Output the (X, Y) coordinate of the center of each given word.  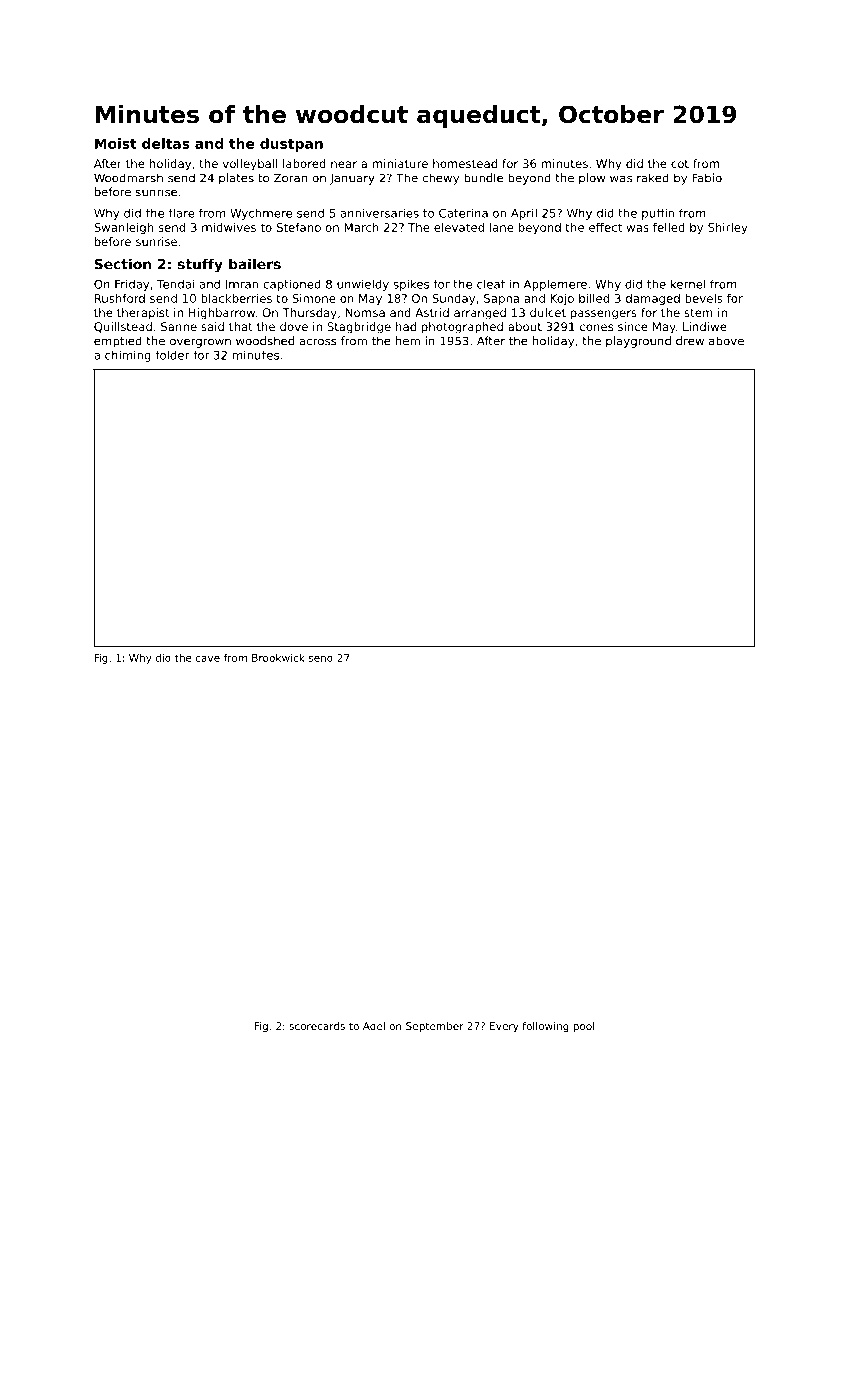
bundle (483, 178)
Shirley (728, 228)
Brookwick (278, 658)
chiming (128, 356)
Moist (116, 143)
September (435, 1027)
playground (638, 342)
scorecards (317, 1026)
